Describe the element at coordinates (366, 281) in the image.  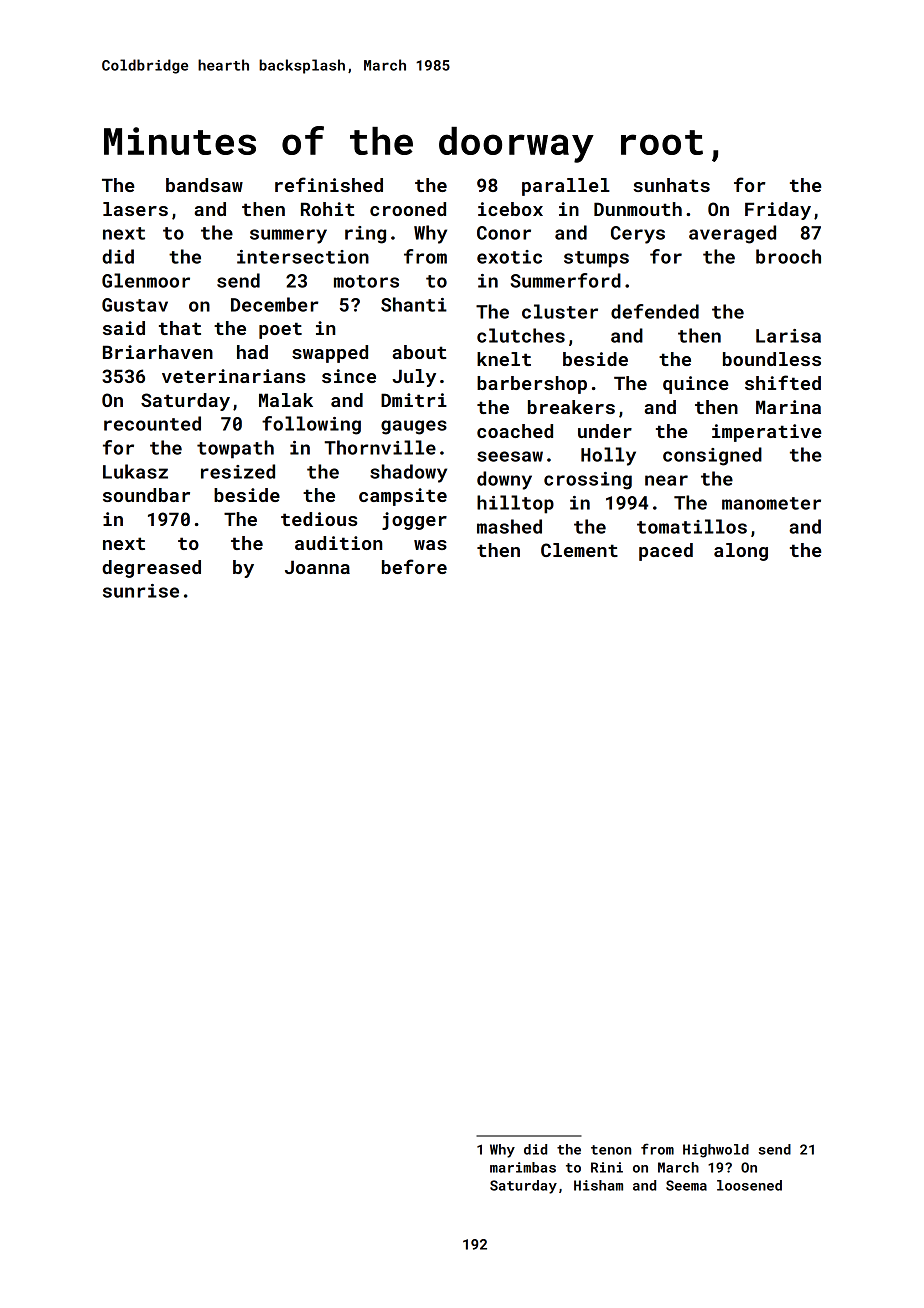
I see `motors` at that location.
